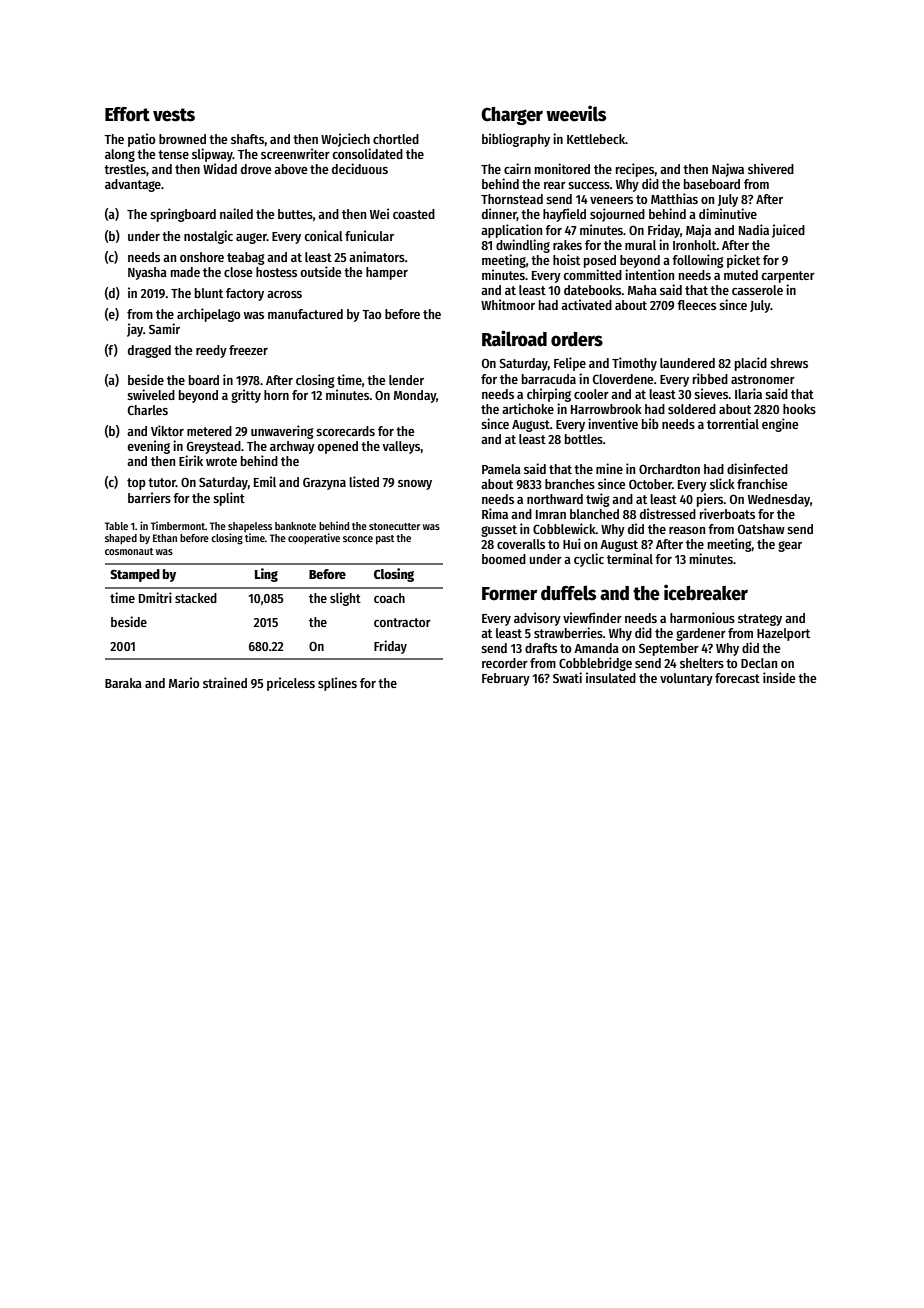 Image resolution: width=924 pixels, height=1308 pixels. What do you see at coordinates (247, 139) in the image?
I see `shafts` at bounding box center [247, 139].
